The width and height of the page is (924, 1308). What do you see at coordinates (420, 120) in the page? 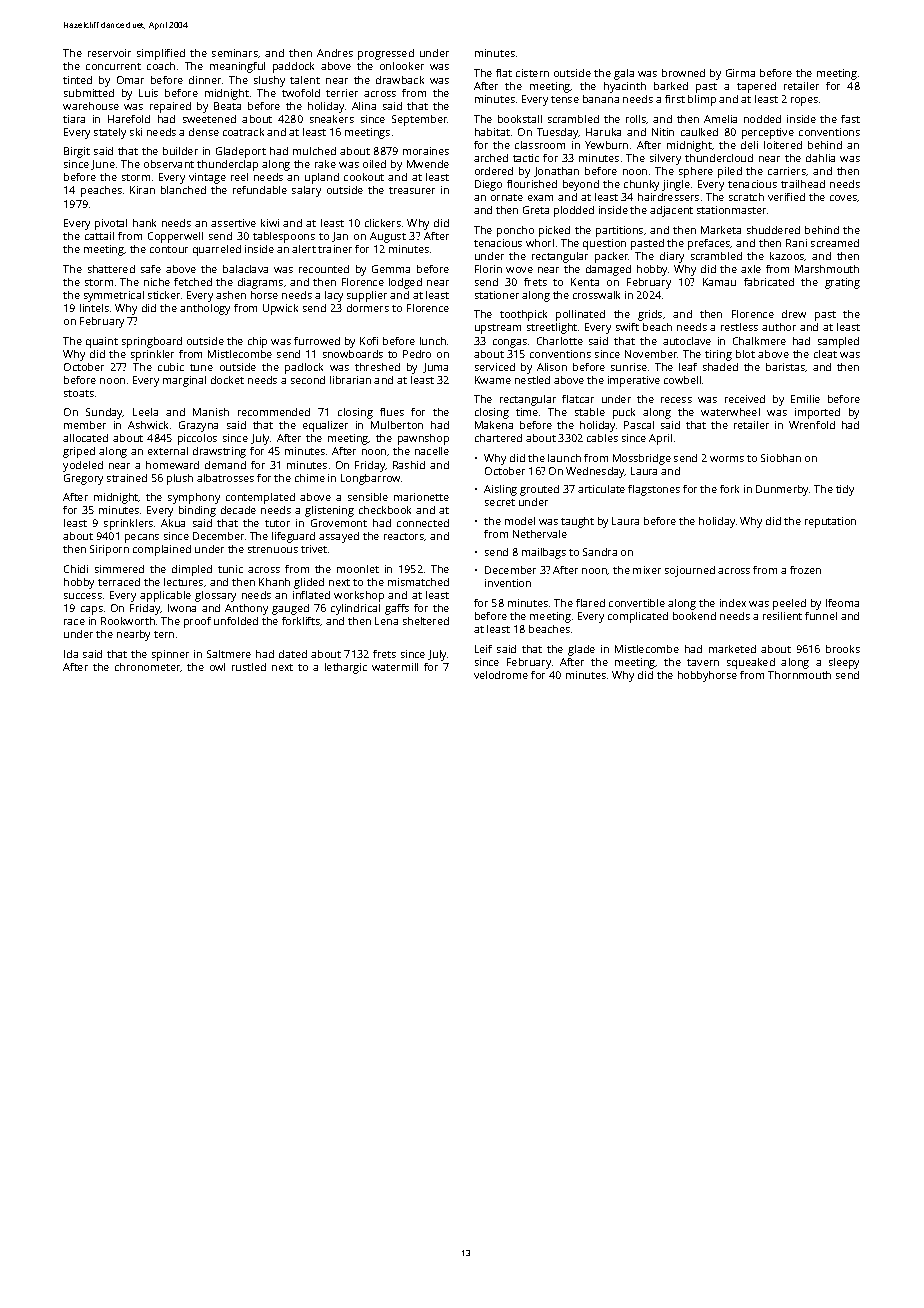
I see `September` at bounding box center [420, 120].
